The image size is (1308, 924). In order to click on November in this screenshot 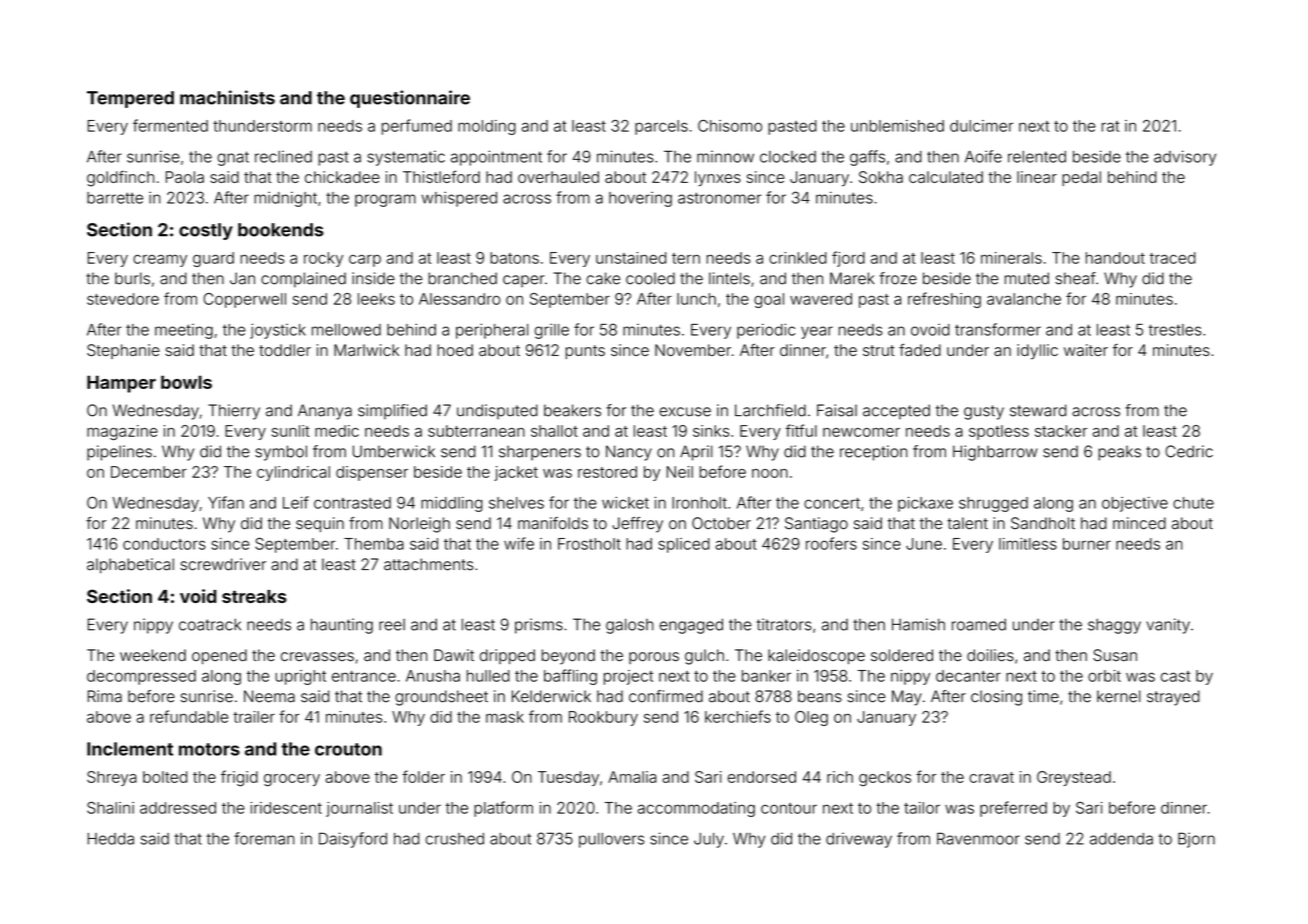, I will do `click(693, 350)`.
